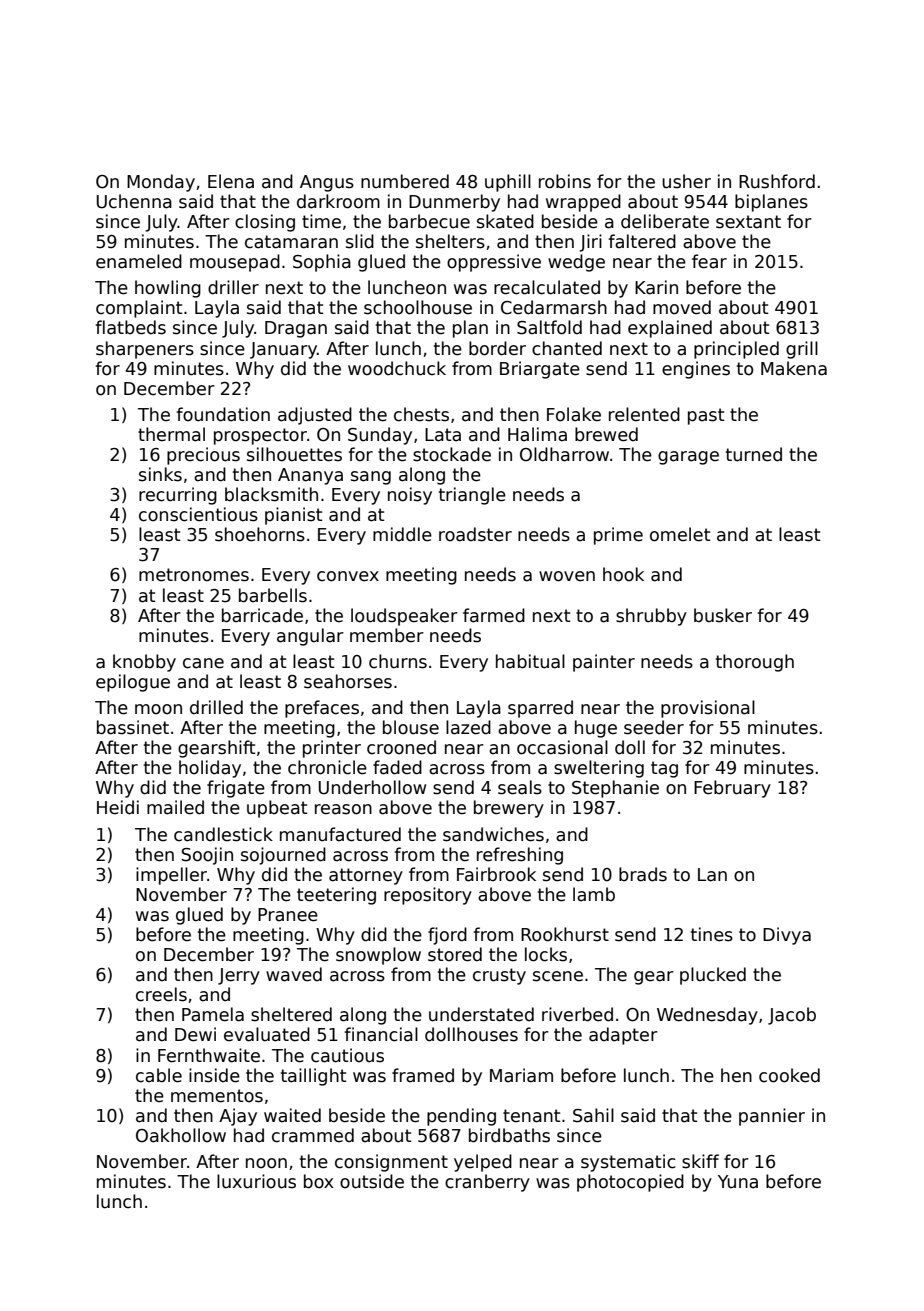  Describe the element at coordinates (792, 1016) in the screenshot. I see `Jacob` at that location.
